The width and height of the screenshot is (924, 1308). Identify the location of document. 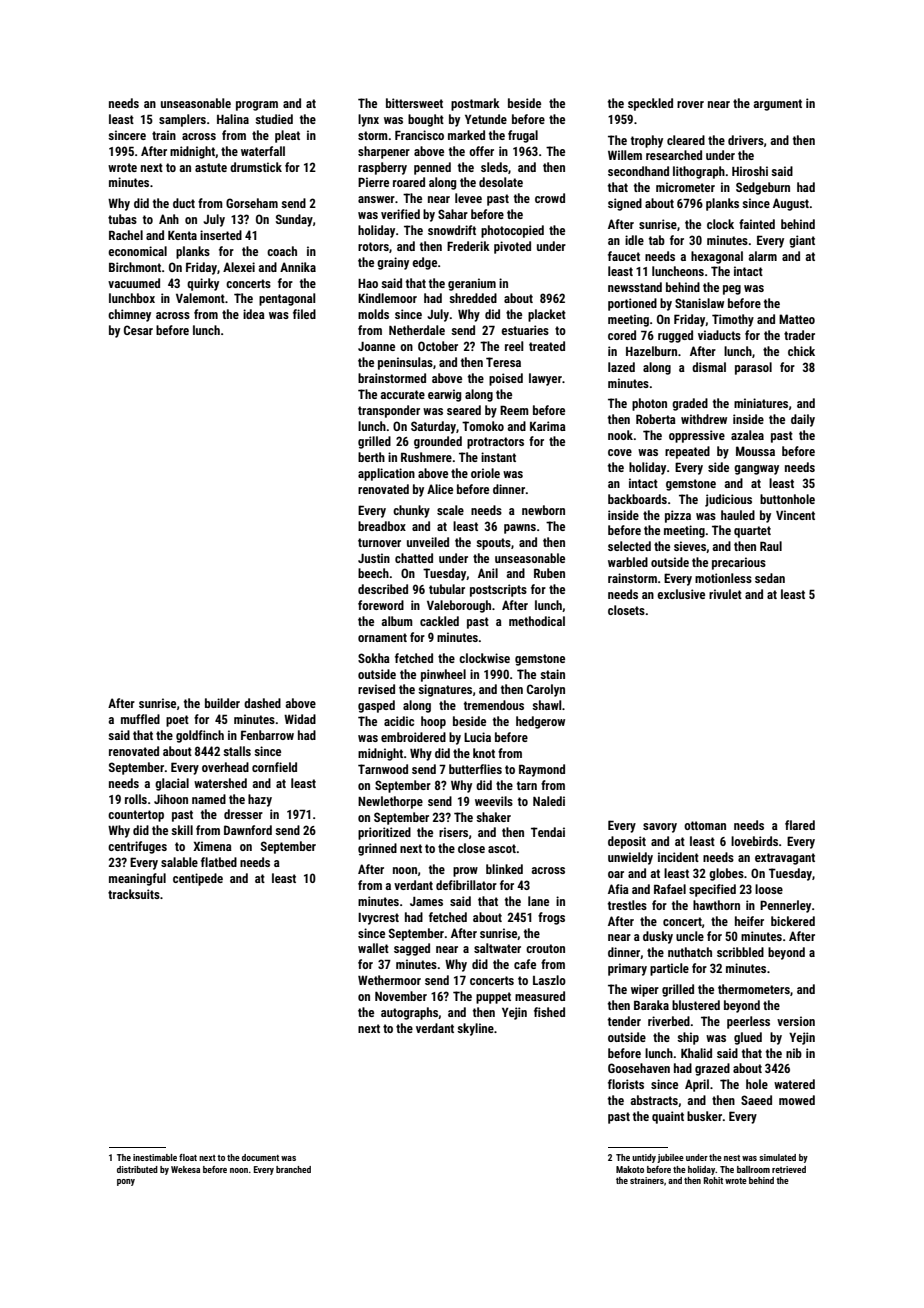
(260, 1157).
